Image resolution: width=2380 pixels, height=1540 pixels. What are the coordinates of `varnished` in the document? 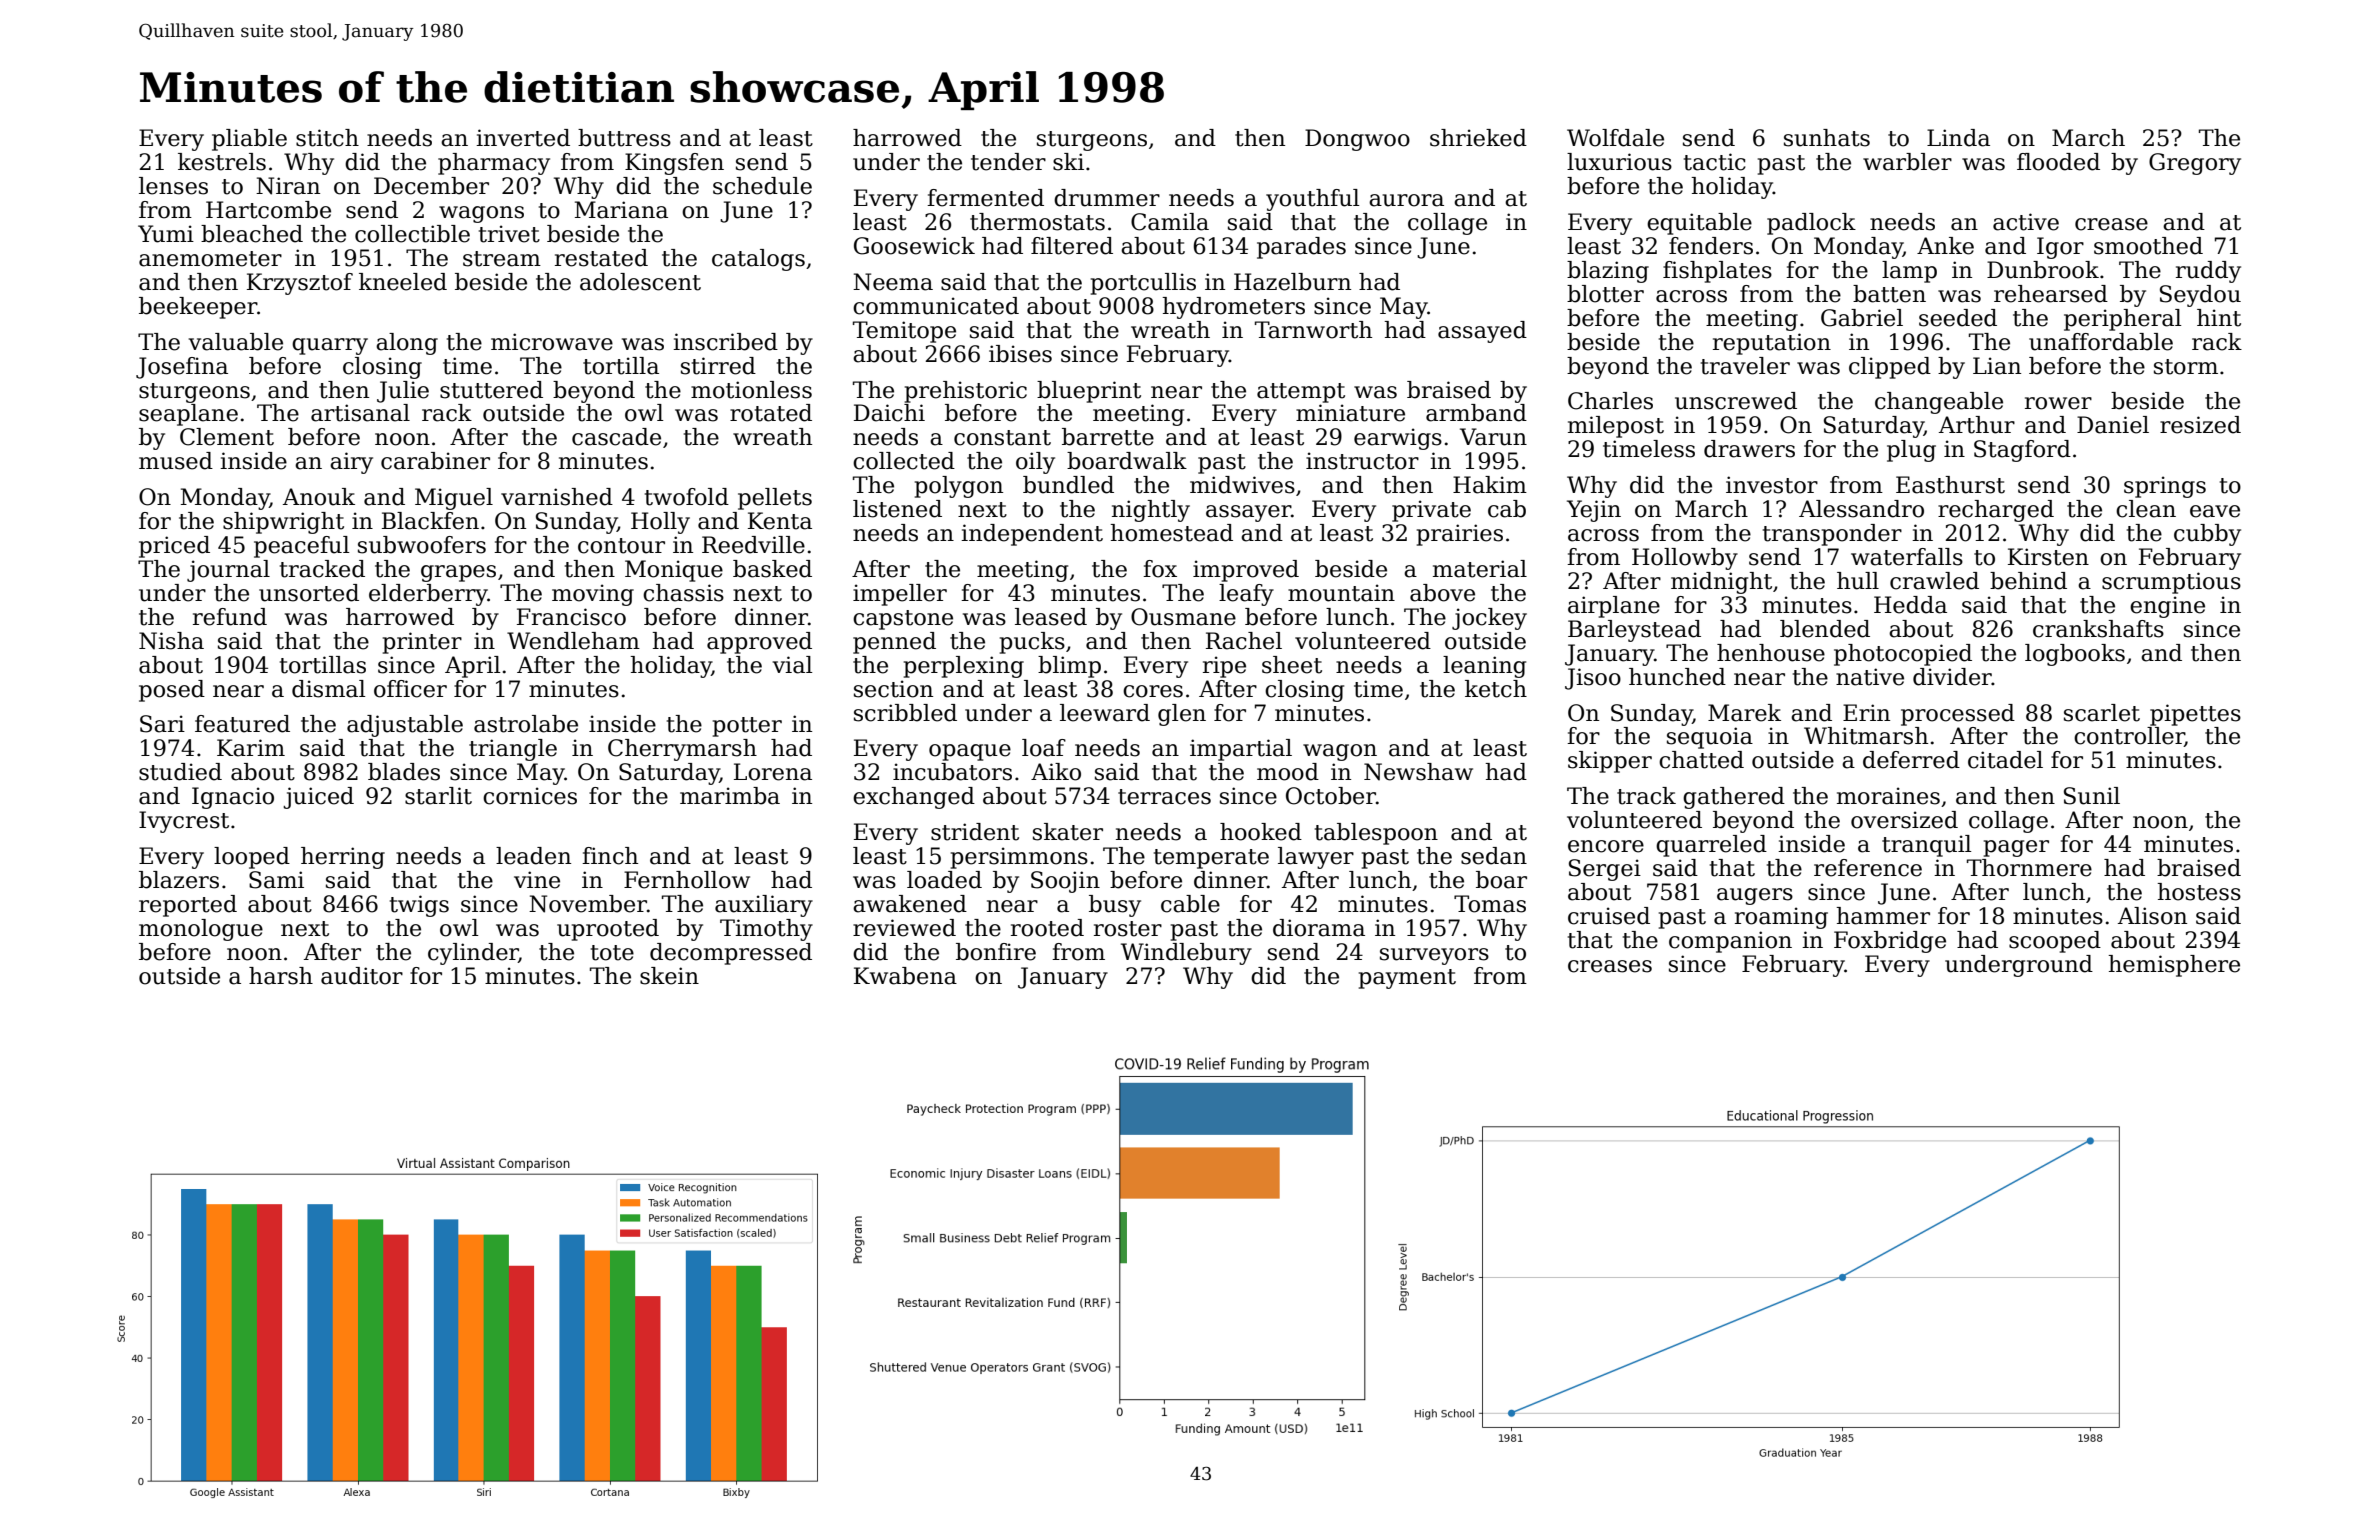 It's located at (557, 497).
